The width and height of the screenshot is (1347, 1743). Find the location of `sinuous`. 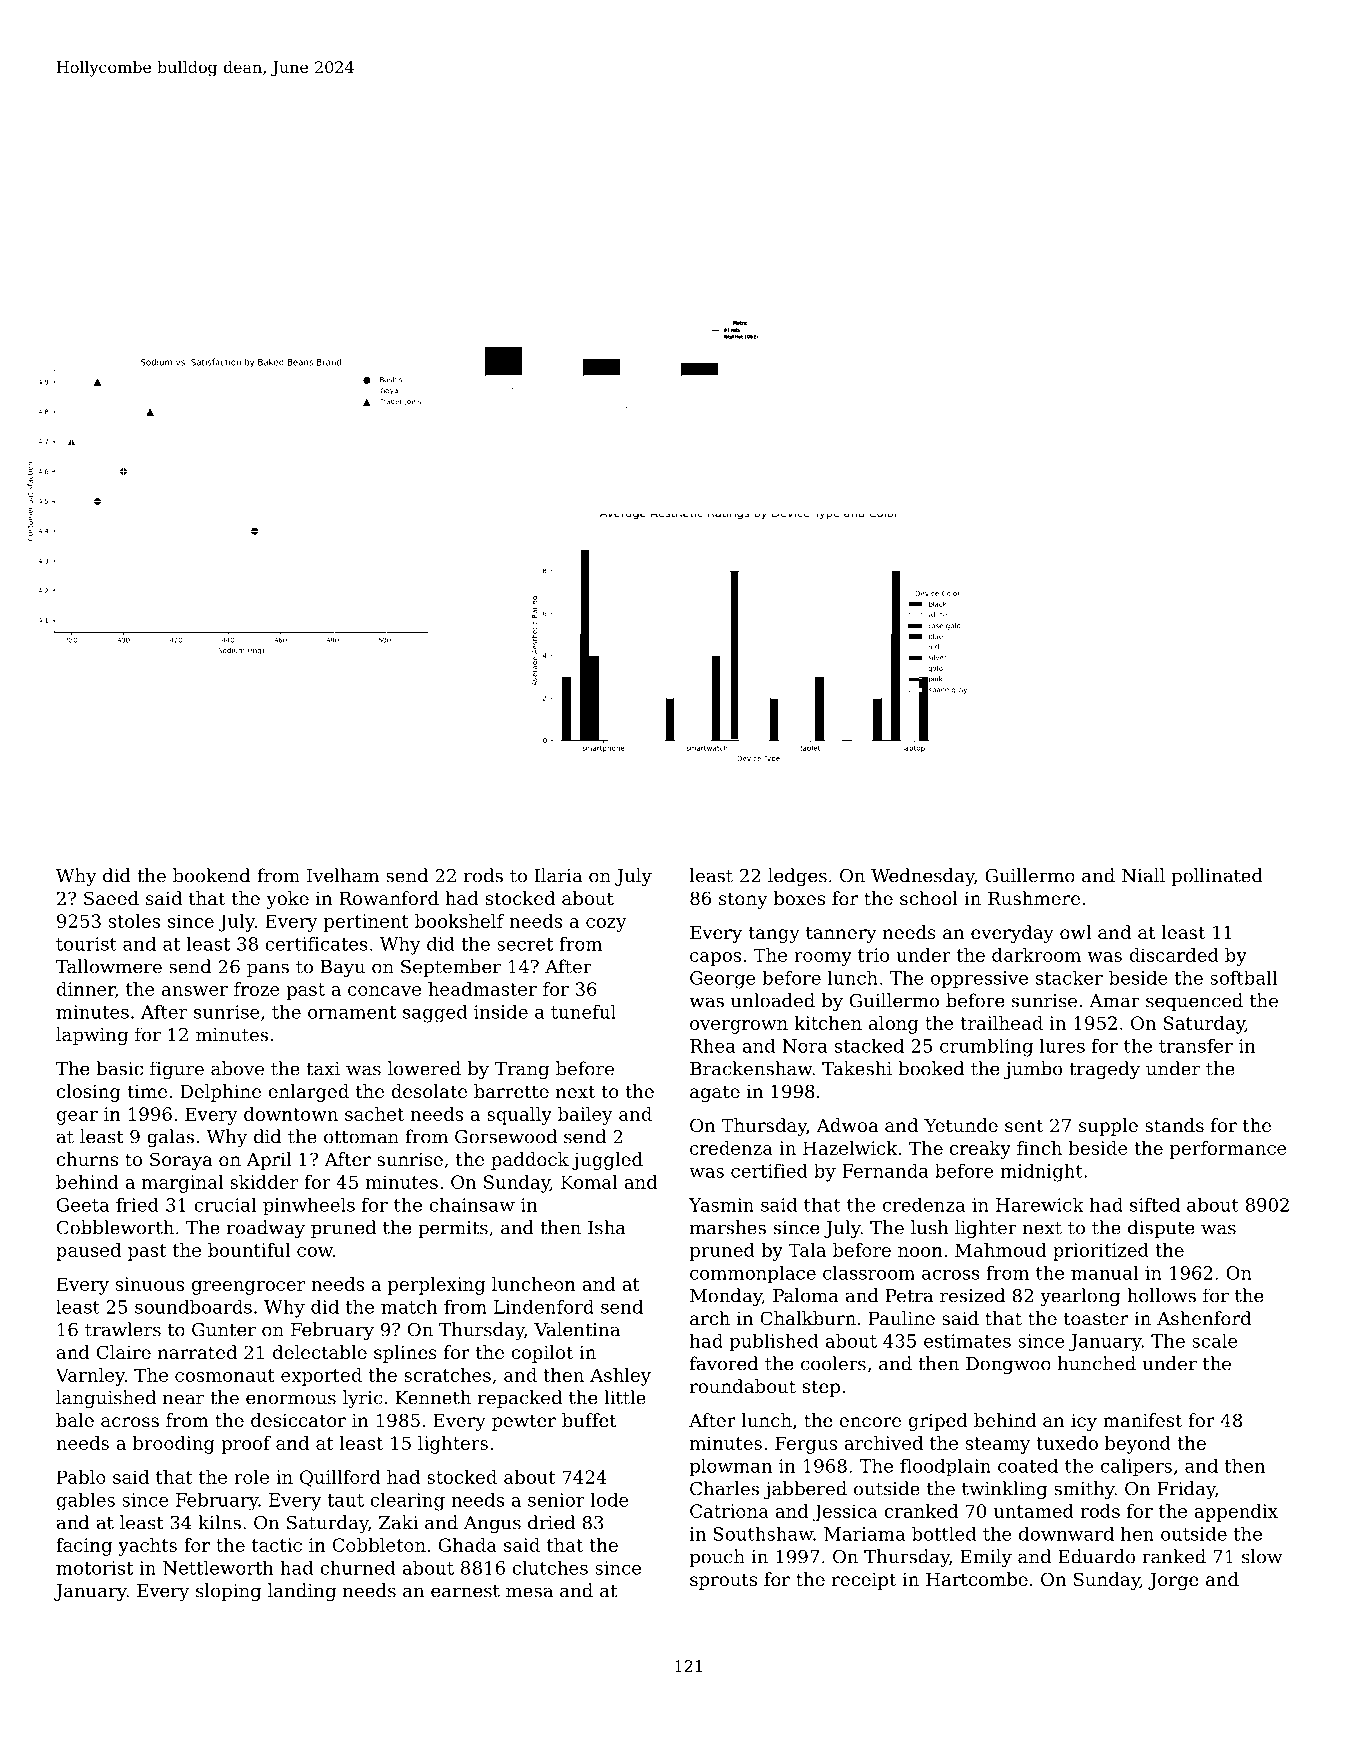

sinuous is located at coordinates (150, 1284).
